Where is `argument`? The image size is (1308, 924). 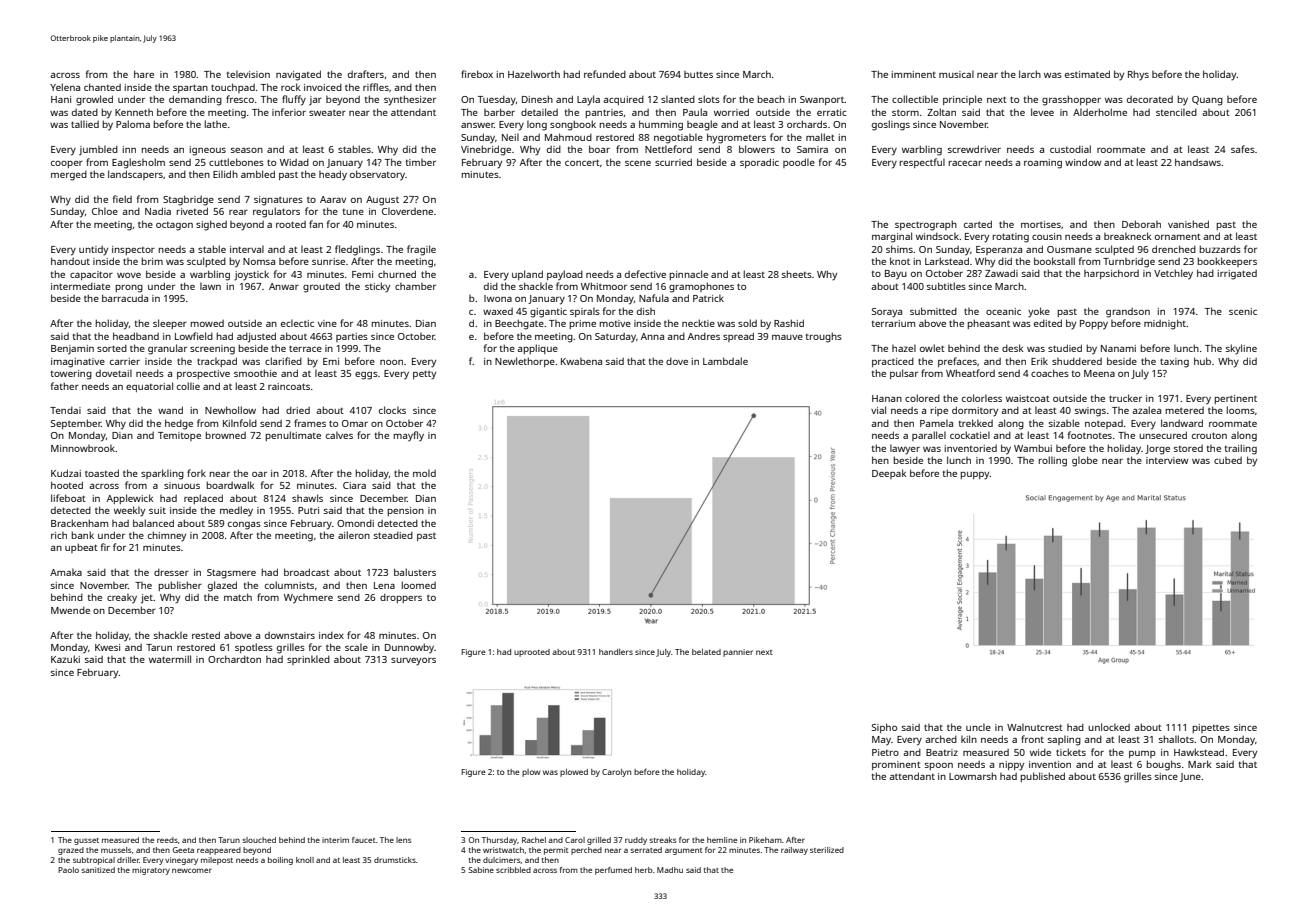 argument is located at coordinates (684, 851).
